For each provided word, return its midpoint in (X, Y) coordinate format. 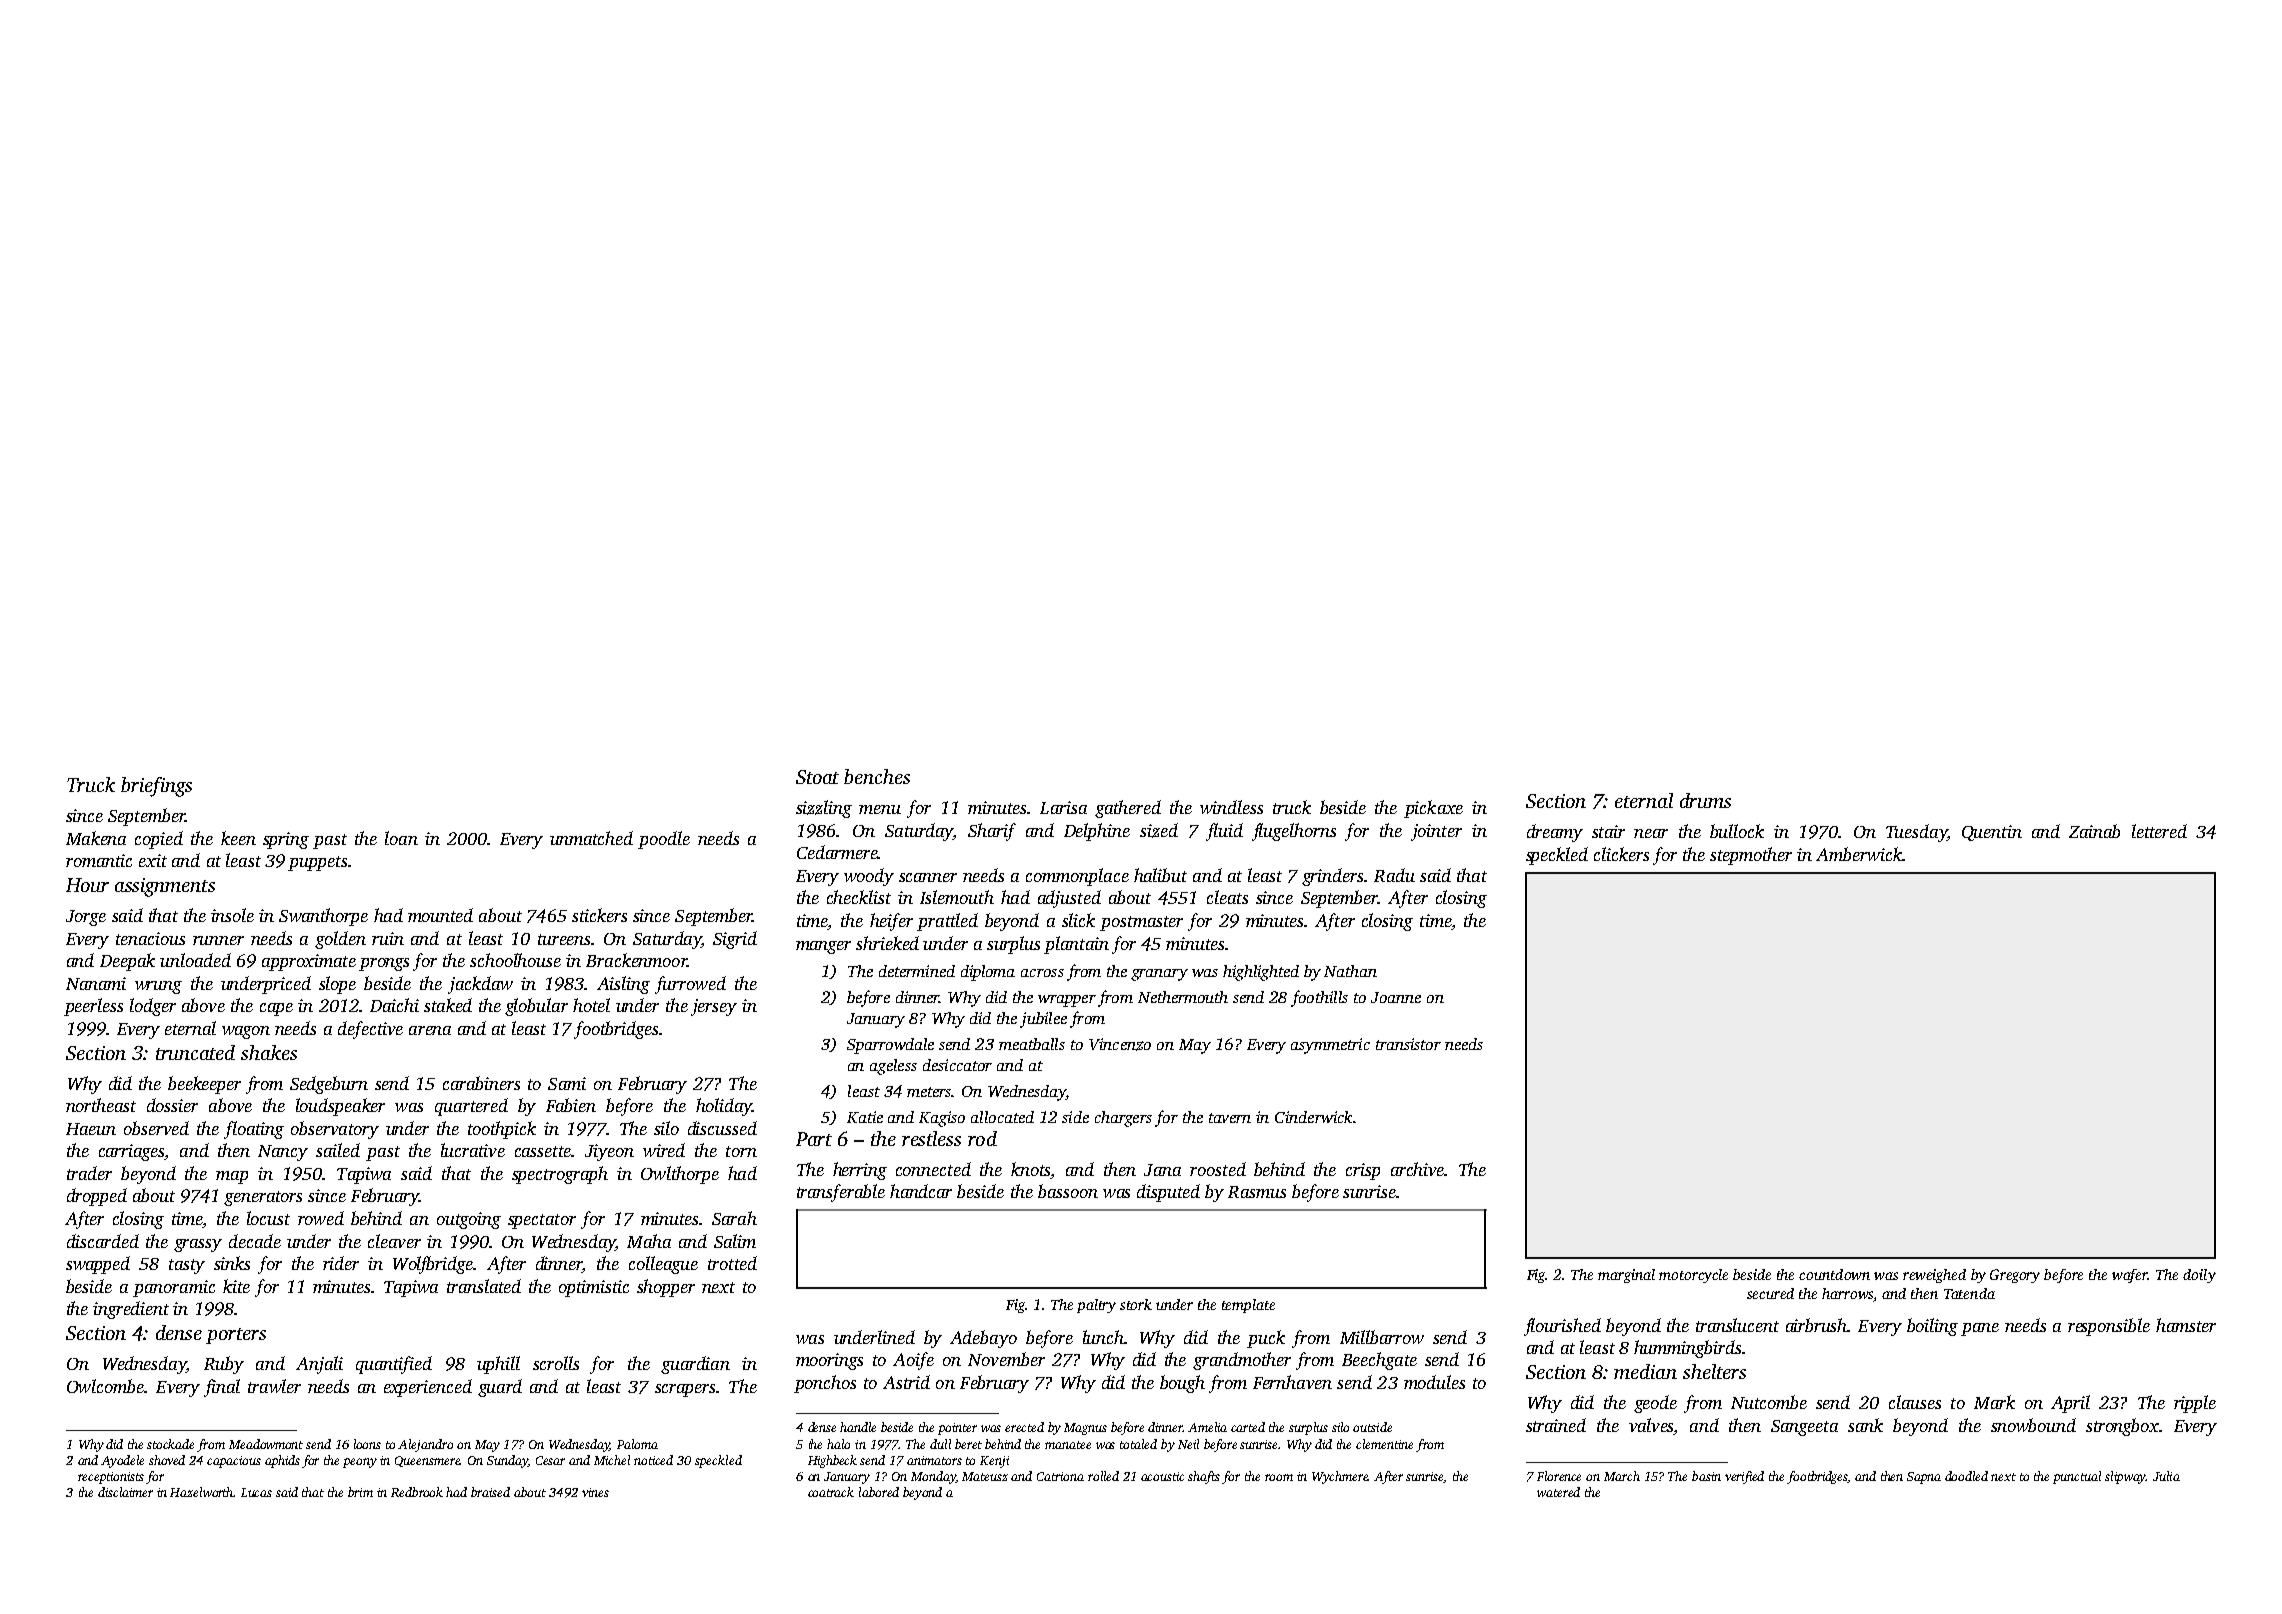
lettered (2159, 831)
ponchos (825, 1384)
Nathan (1350, 971)
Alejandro (425, 1445)
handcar (921, 1191)
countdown (1834, 1274)
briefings (156, 787)
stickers (599, 915)
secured (1770, 1293)
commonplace (1077, 877)
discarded (103, 1241)
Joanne (1396, 997)
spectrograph (560, 1175)
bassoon (1068, 1191)
